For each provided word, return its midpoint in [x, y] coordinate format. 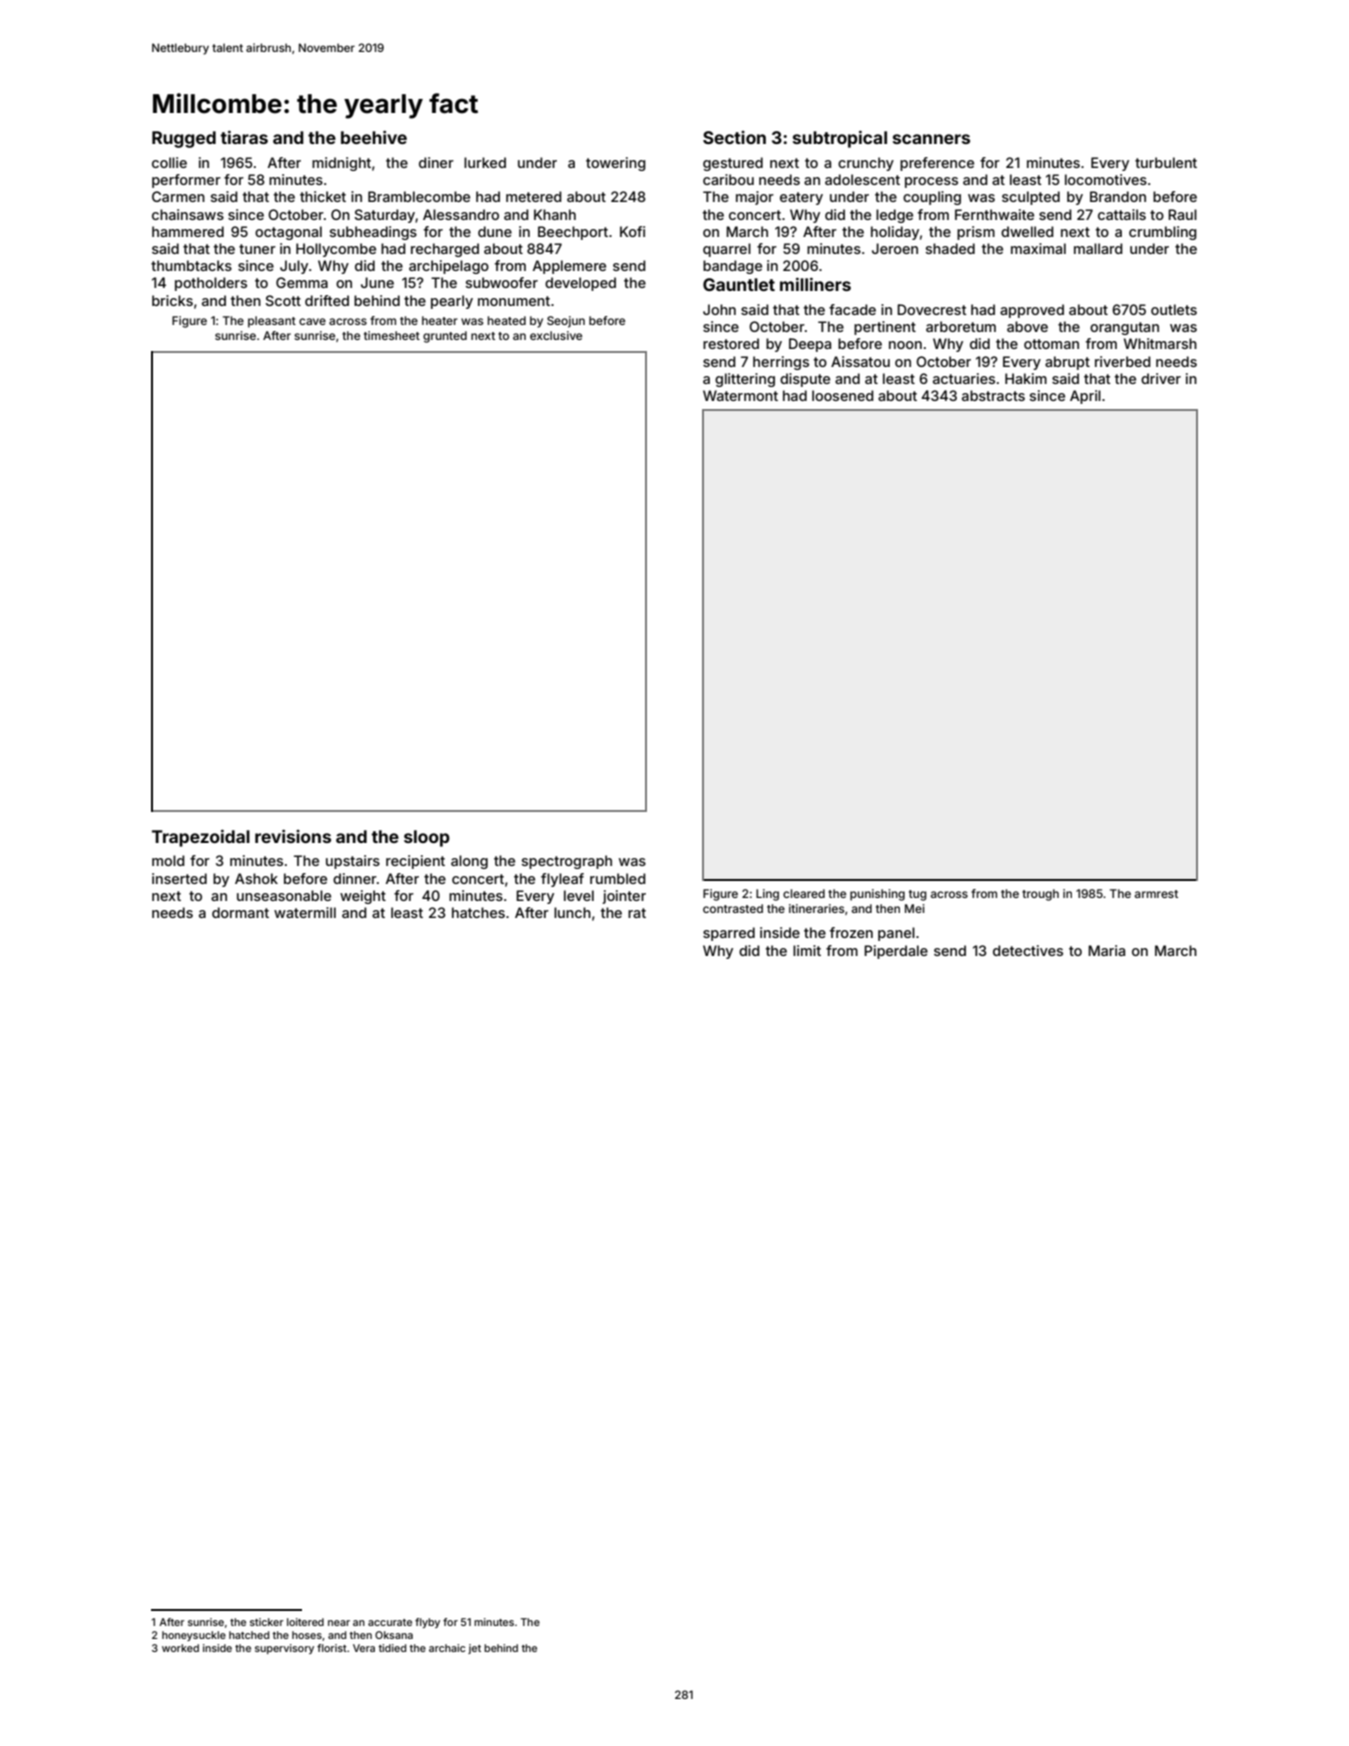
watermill [305, 912]
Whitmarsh [1160, 343]
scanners [931, 139]
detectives [1028, 950]
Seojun [566, 322]
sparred [729, 934]
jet [474, 1649]
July [294, 267]
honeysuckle [194, 1636]
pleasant [272, 322]
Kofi [632, 231]
